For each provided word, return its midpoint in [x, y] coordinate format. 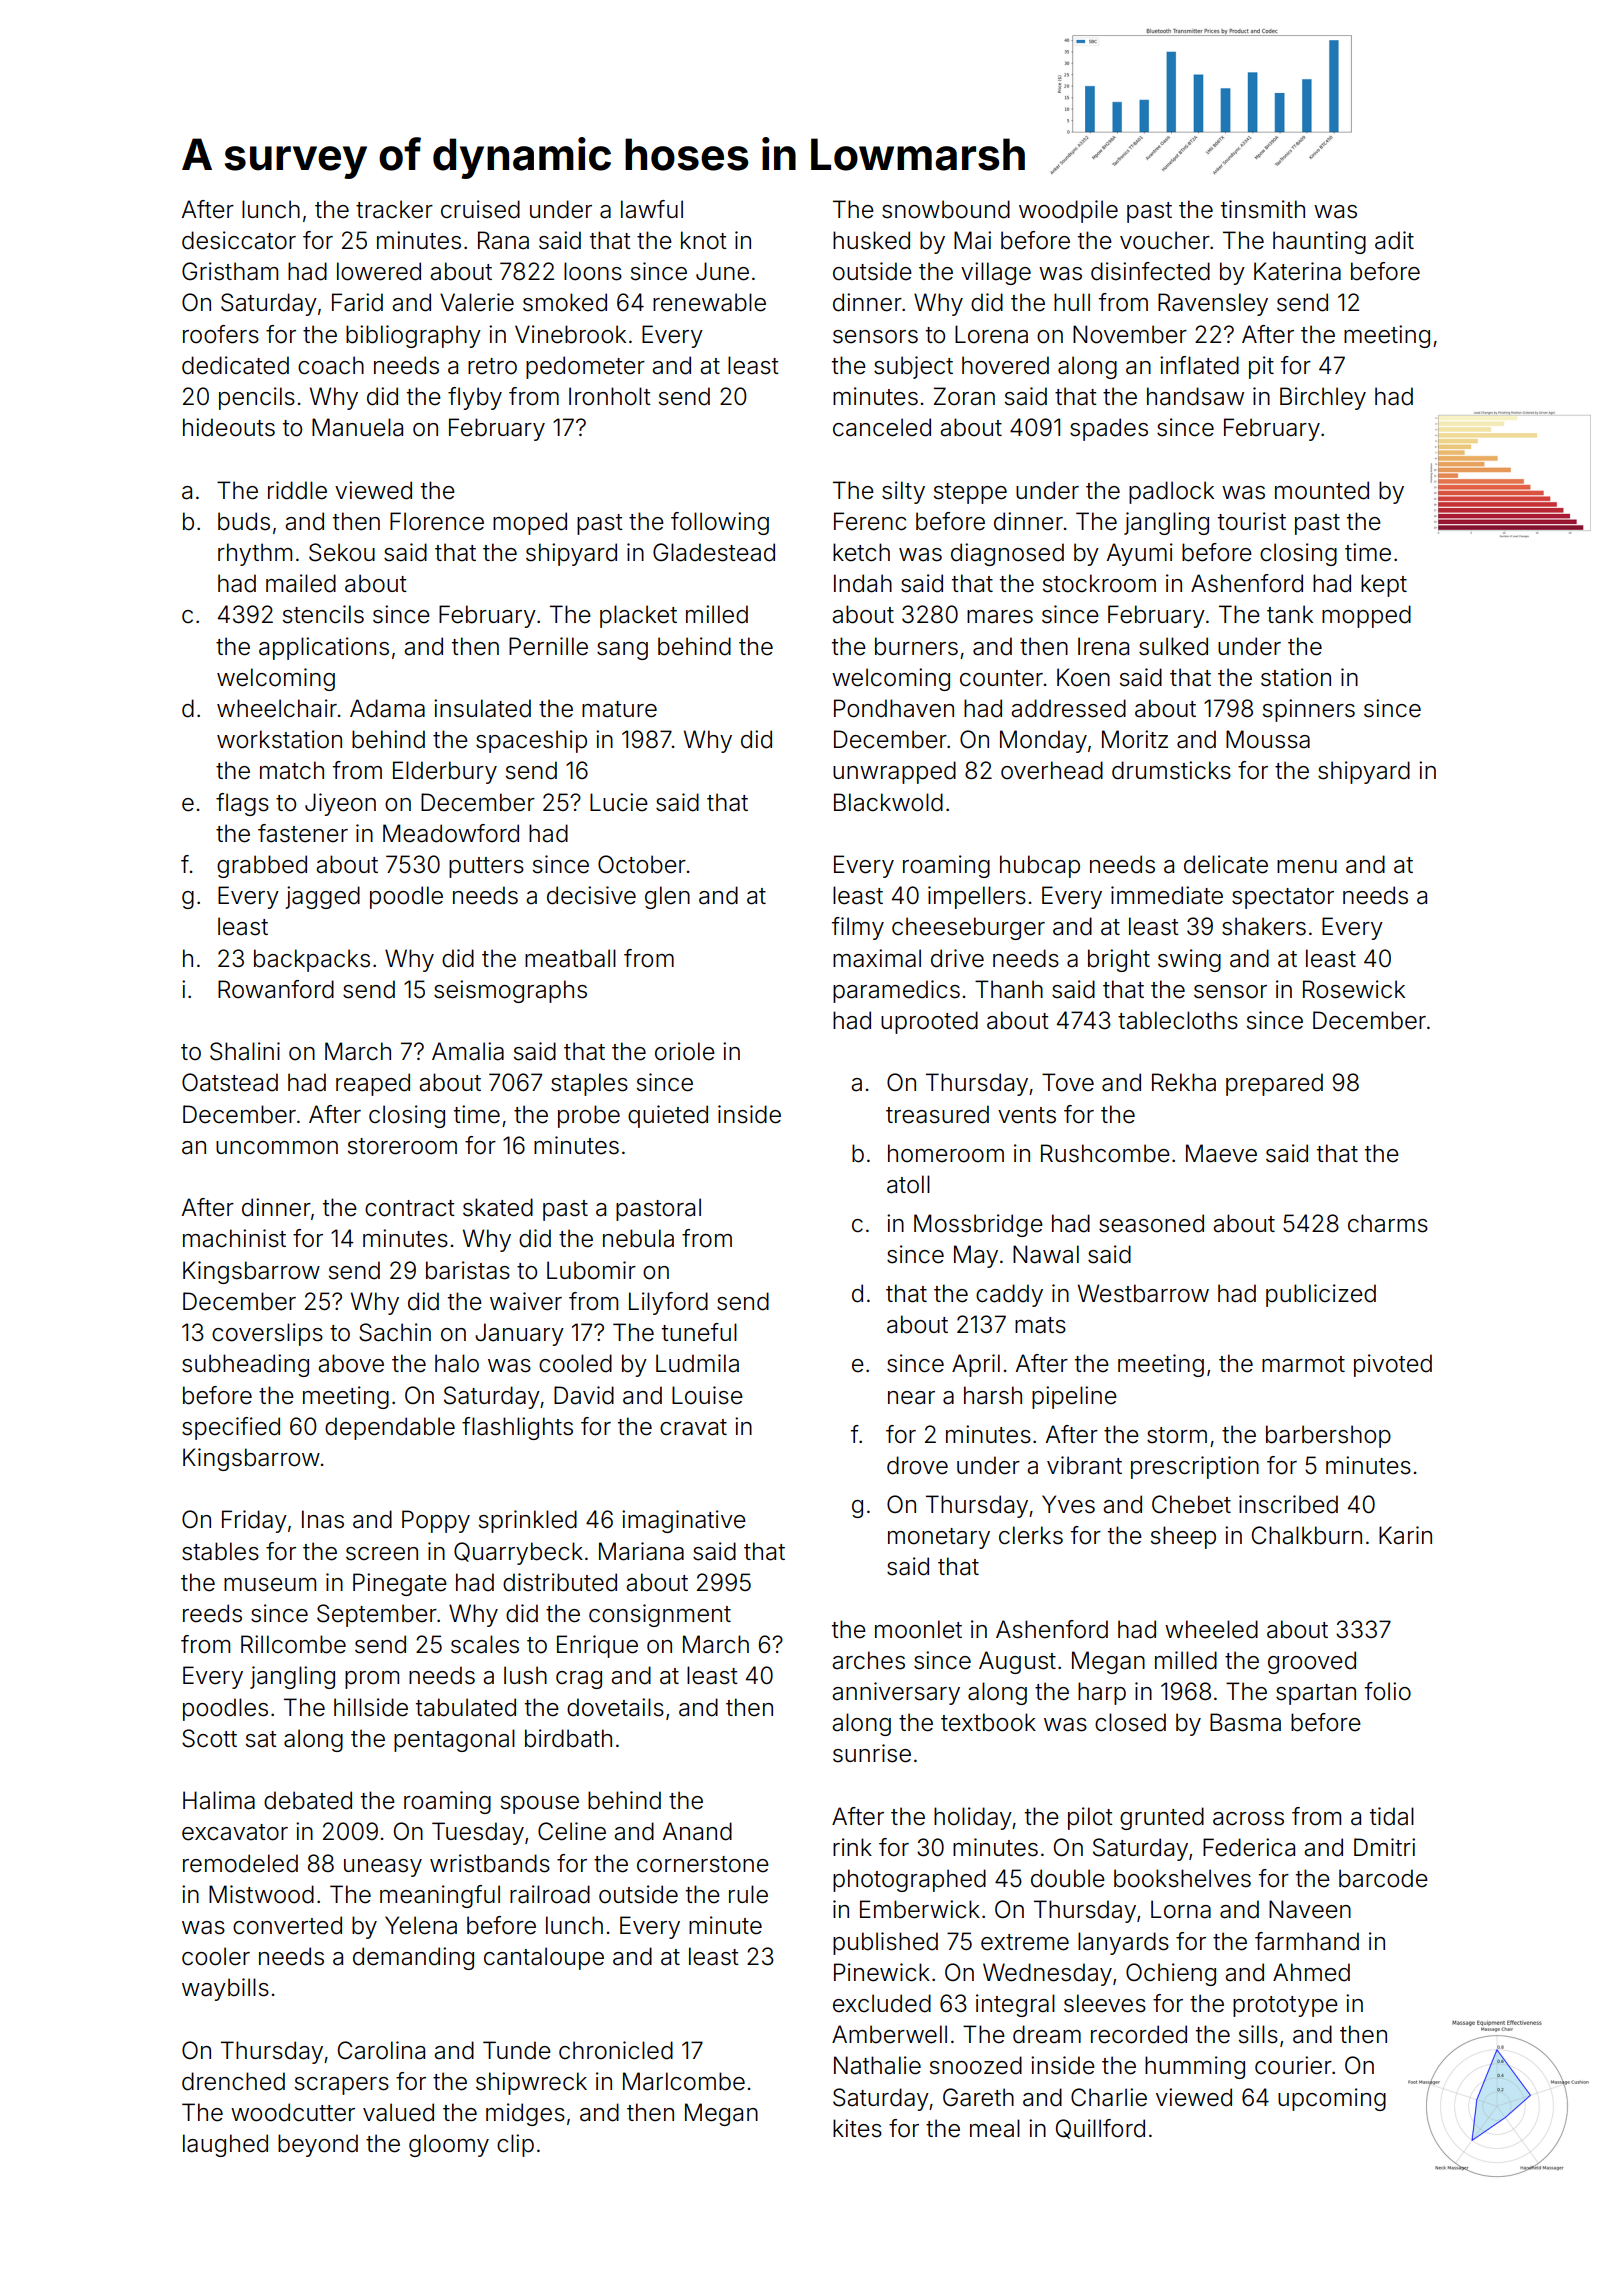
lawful [652, 209]
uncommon [277, 1148]
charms [1388, 1223]
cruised [480, 209]
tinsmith [1263, 209]
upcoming [1332, 2099]
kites [857, 2128]
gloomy [449, 2145]
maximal [877, 958]
